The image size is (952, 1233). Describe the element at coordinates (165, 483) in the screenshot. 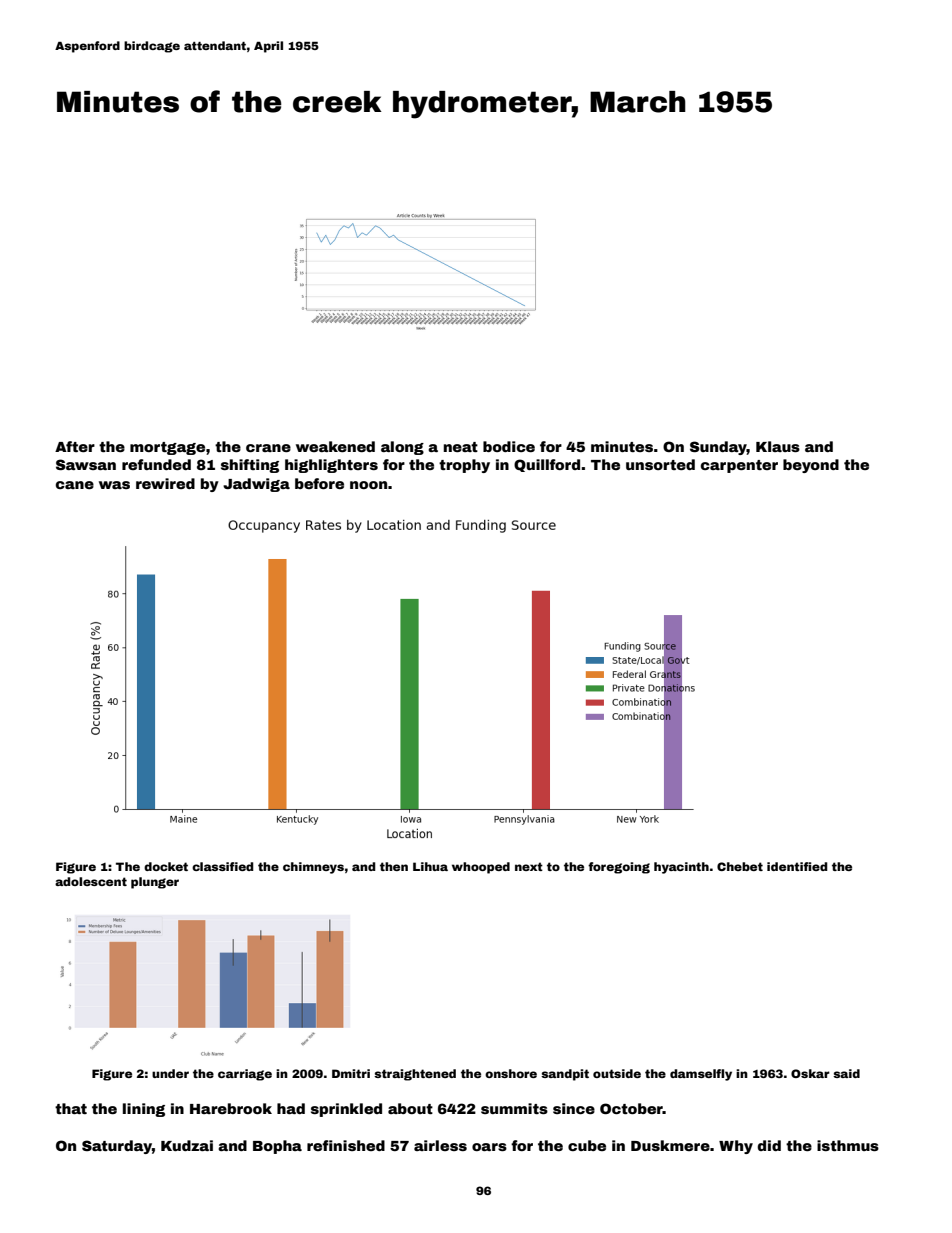

I see `rewired` at that location.
